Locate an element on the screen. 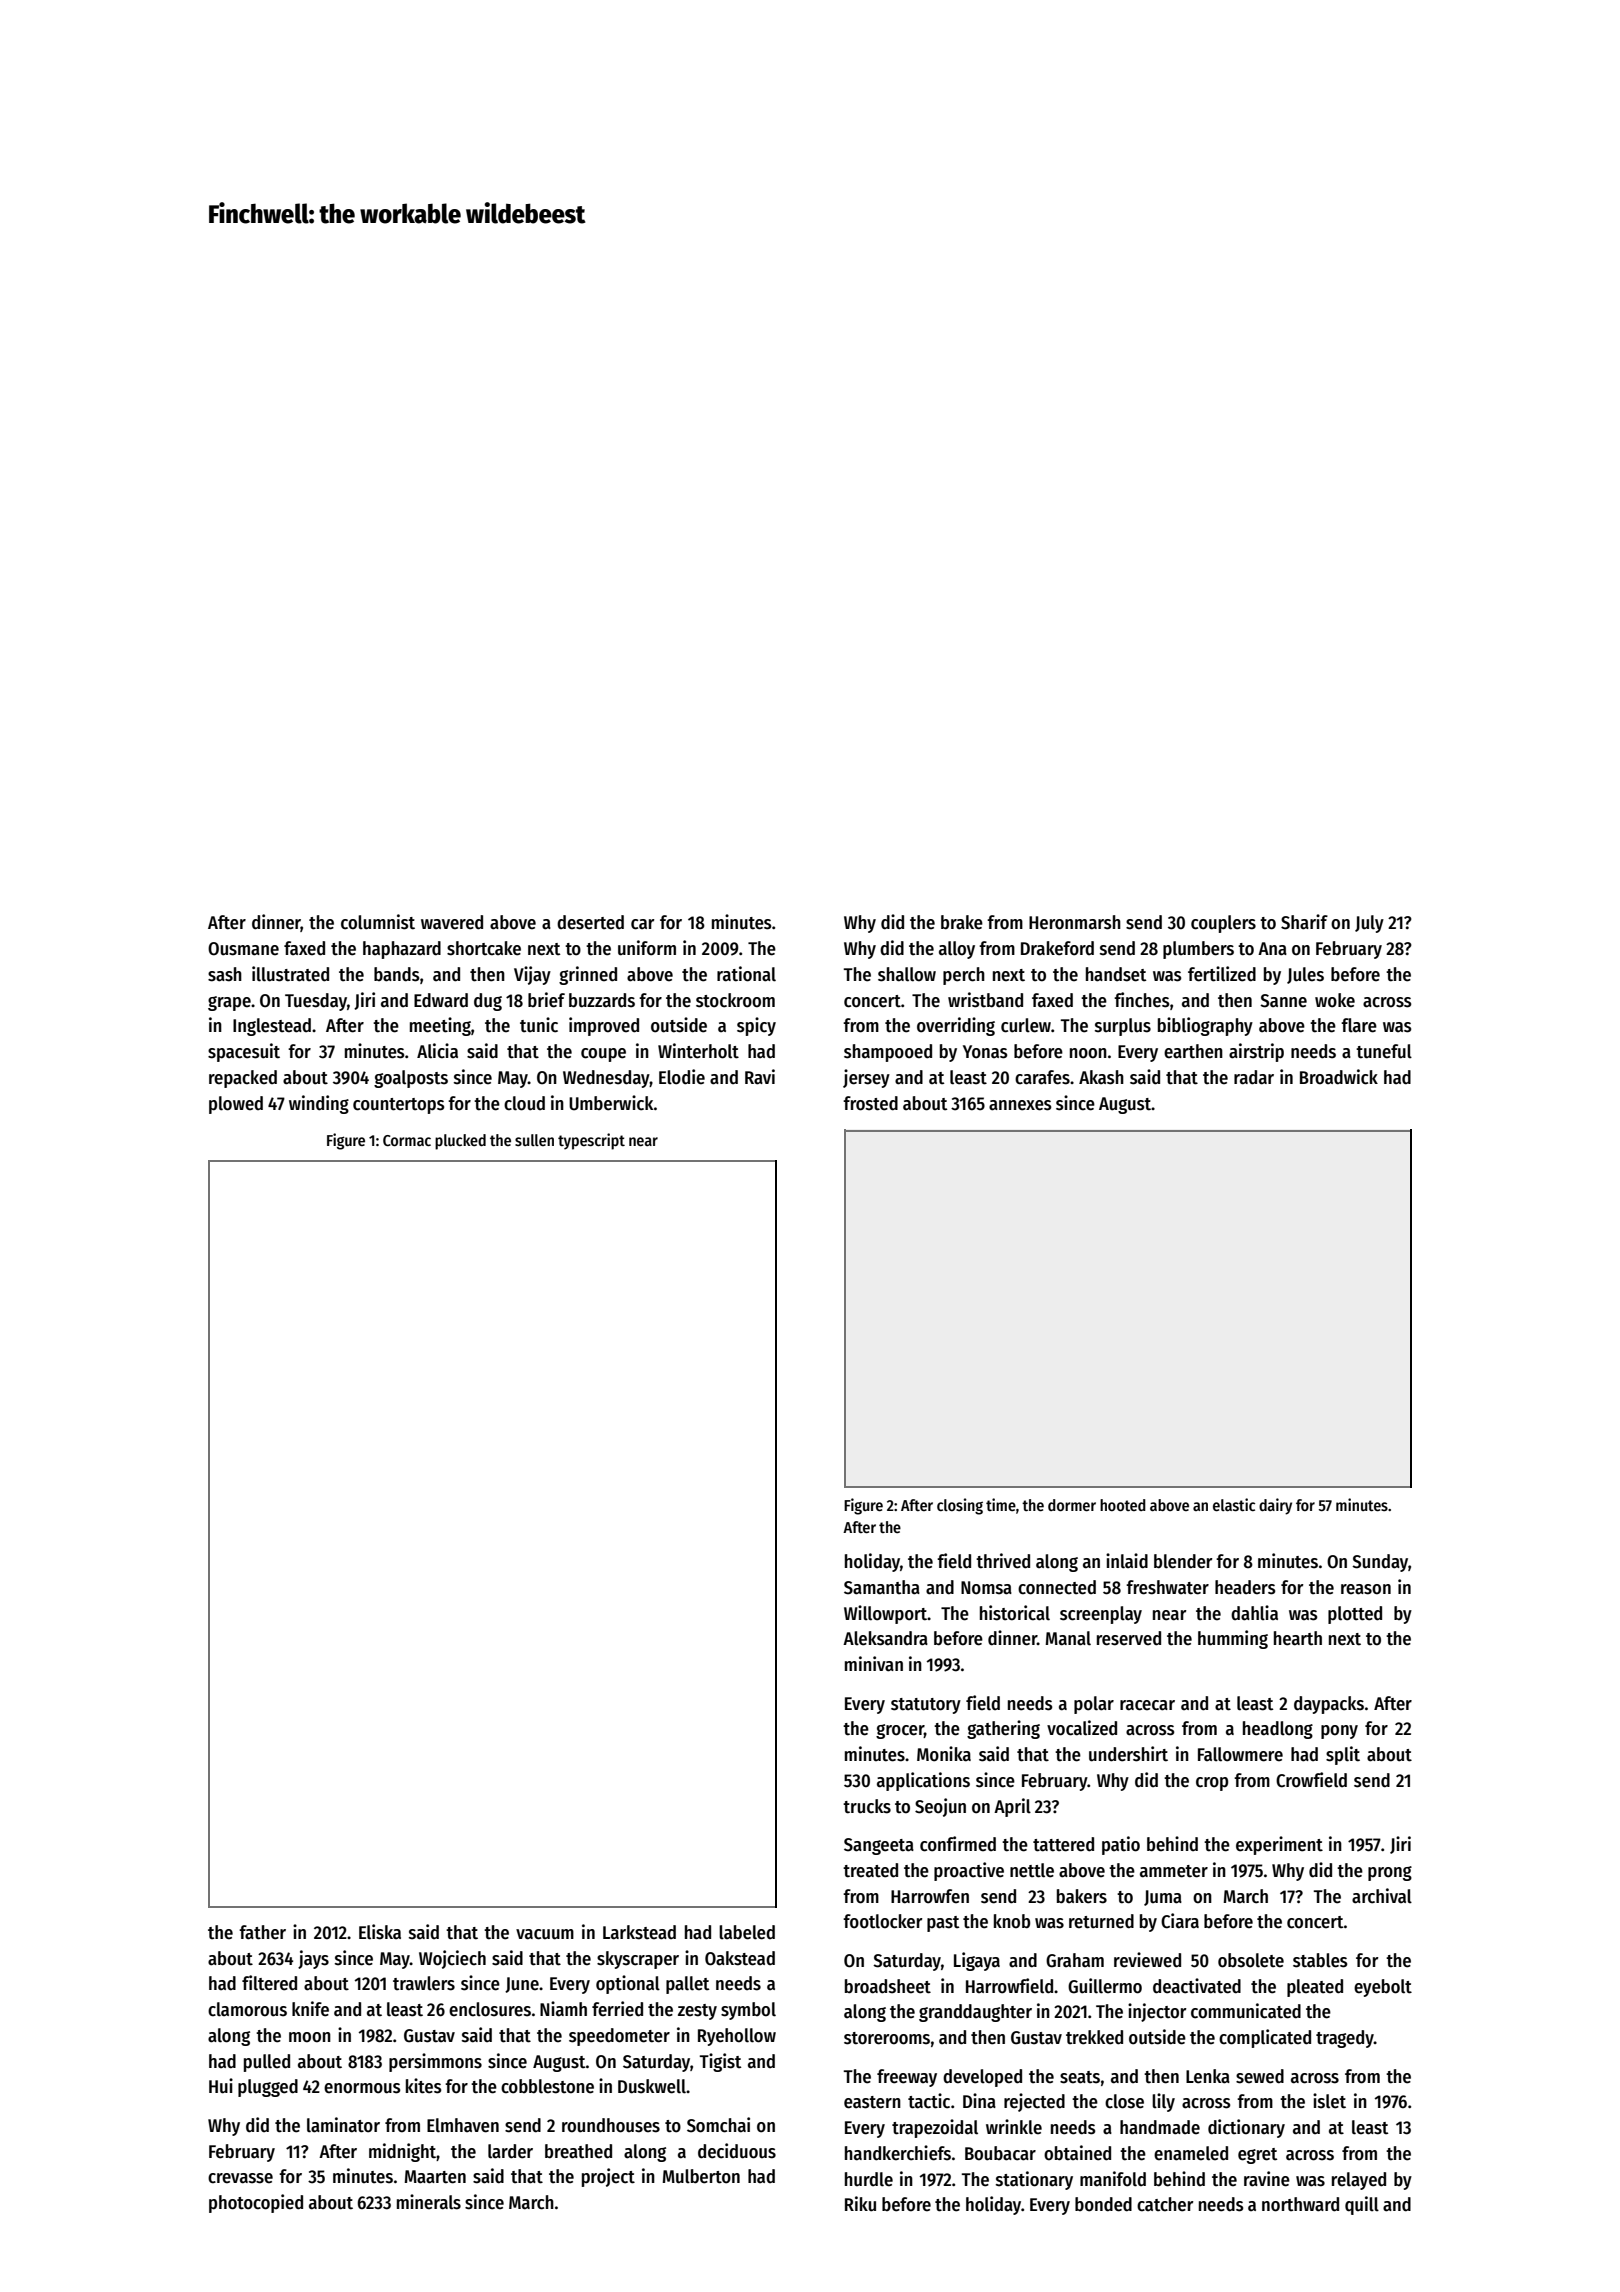 This screenshot has width=1620, height=2292. Sunday is located at coordinates (1380, 1563).
